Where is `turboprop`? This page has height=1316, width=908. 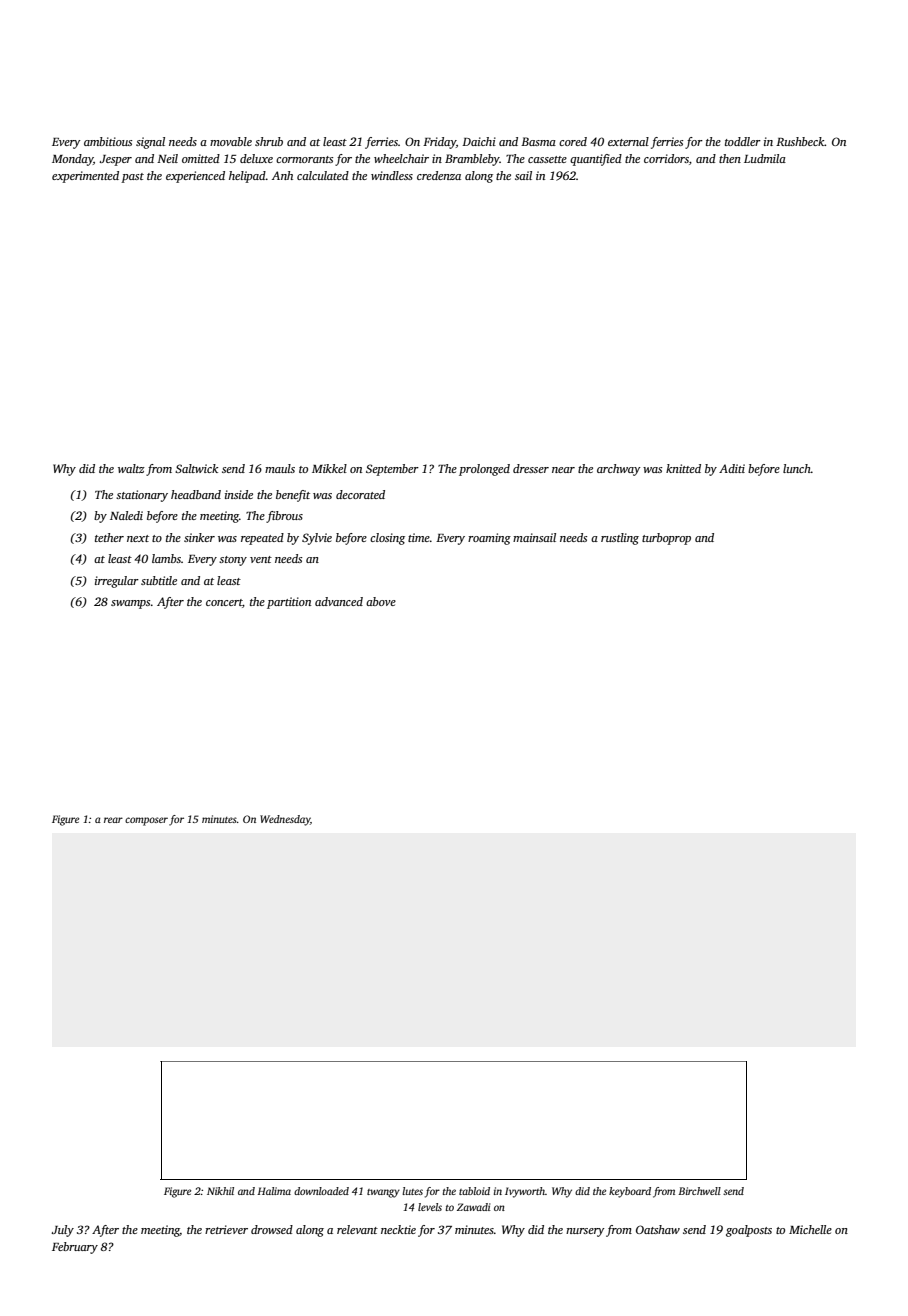
turboprop is located at coordinates (666, 539).
